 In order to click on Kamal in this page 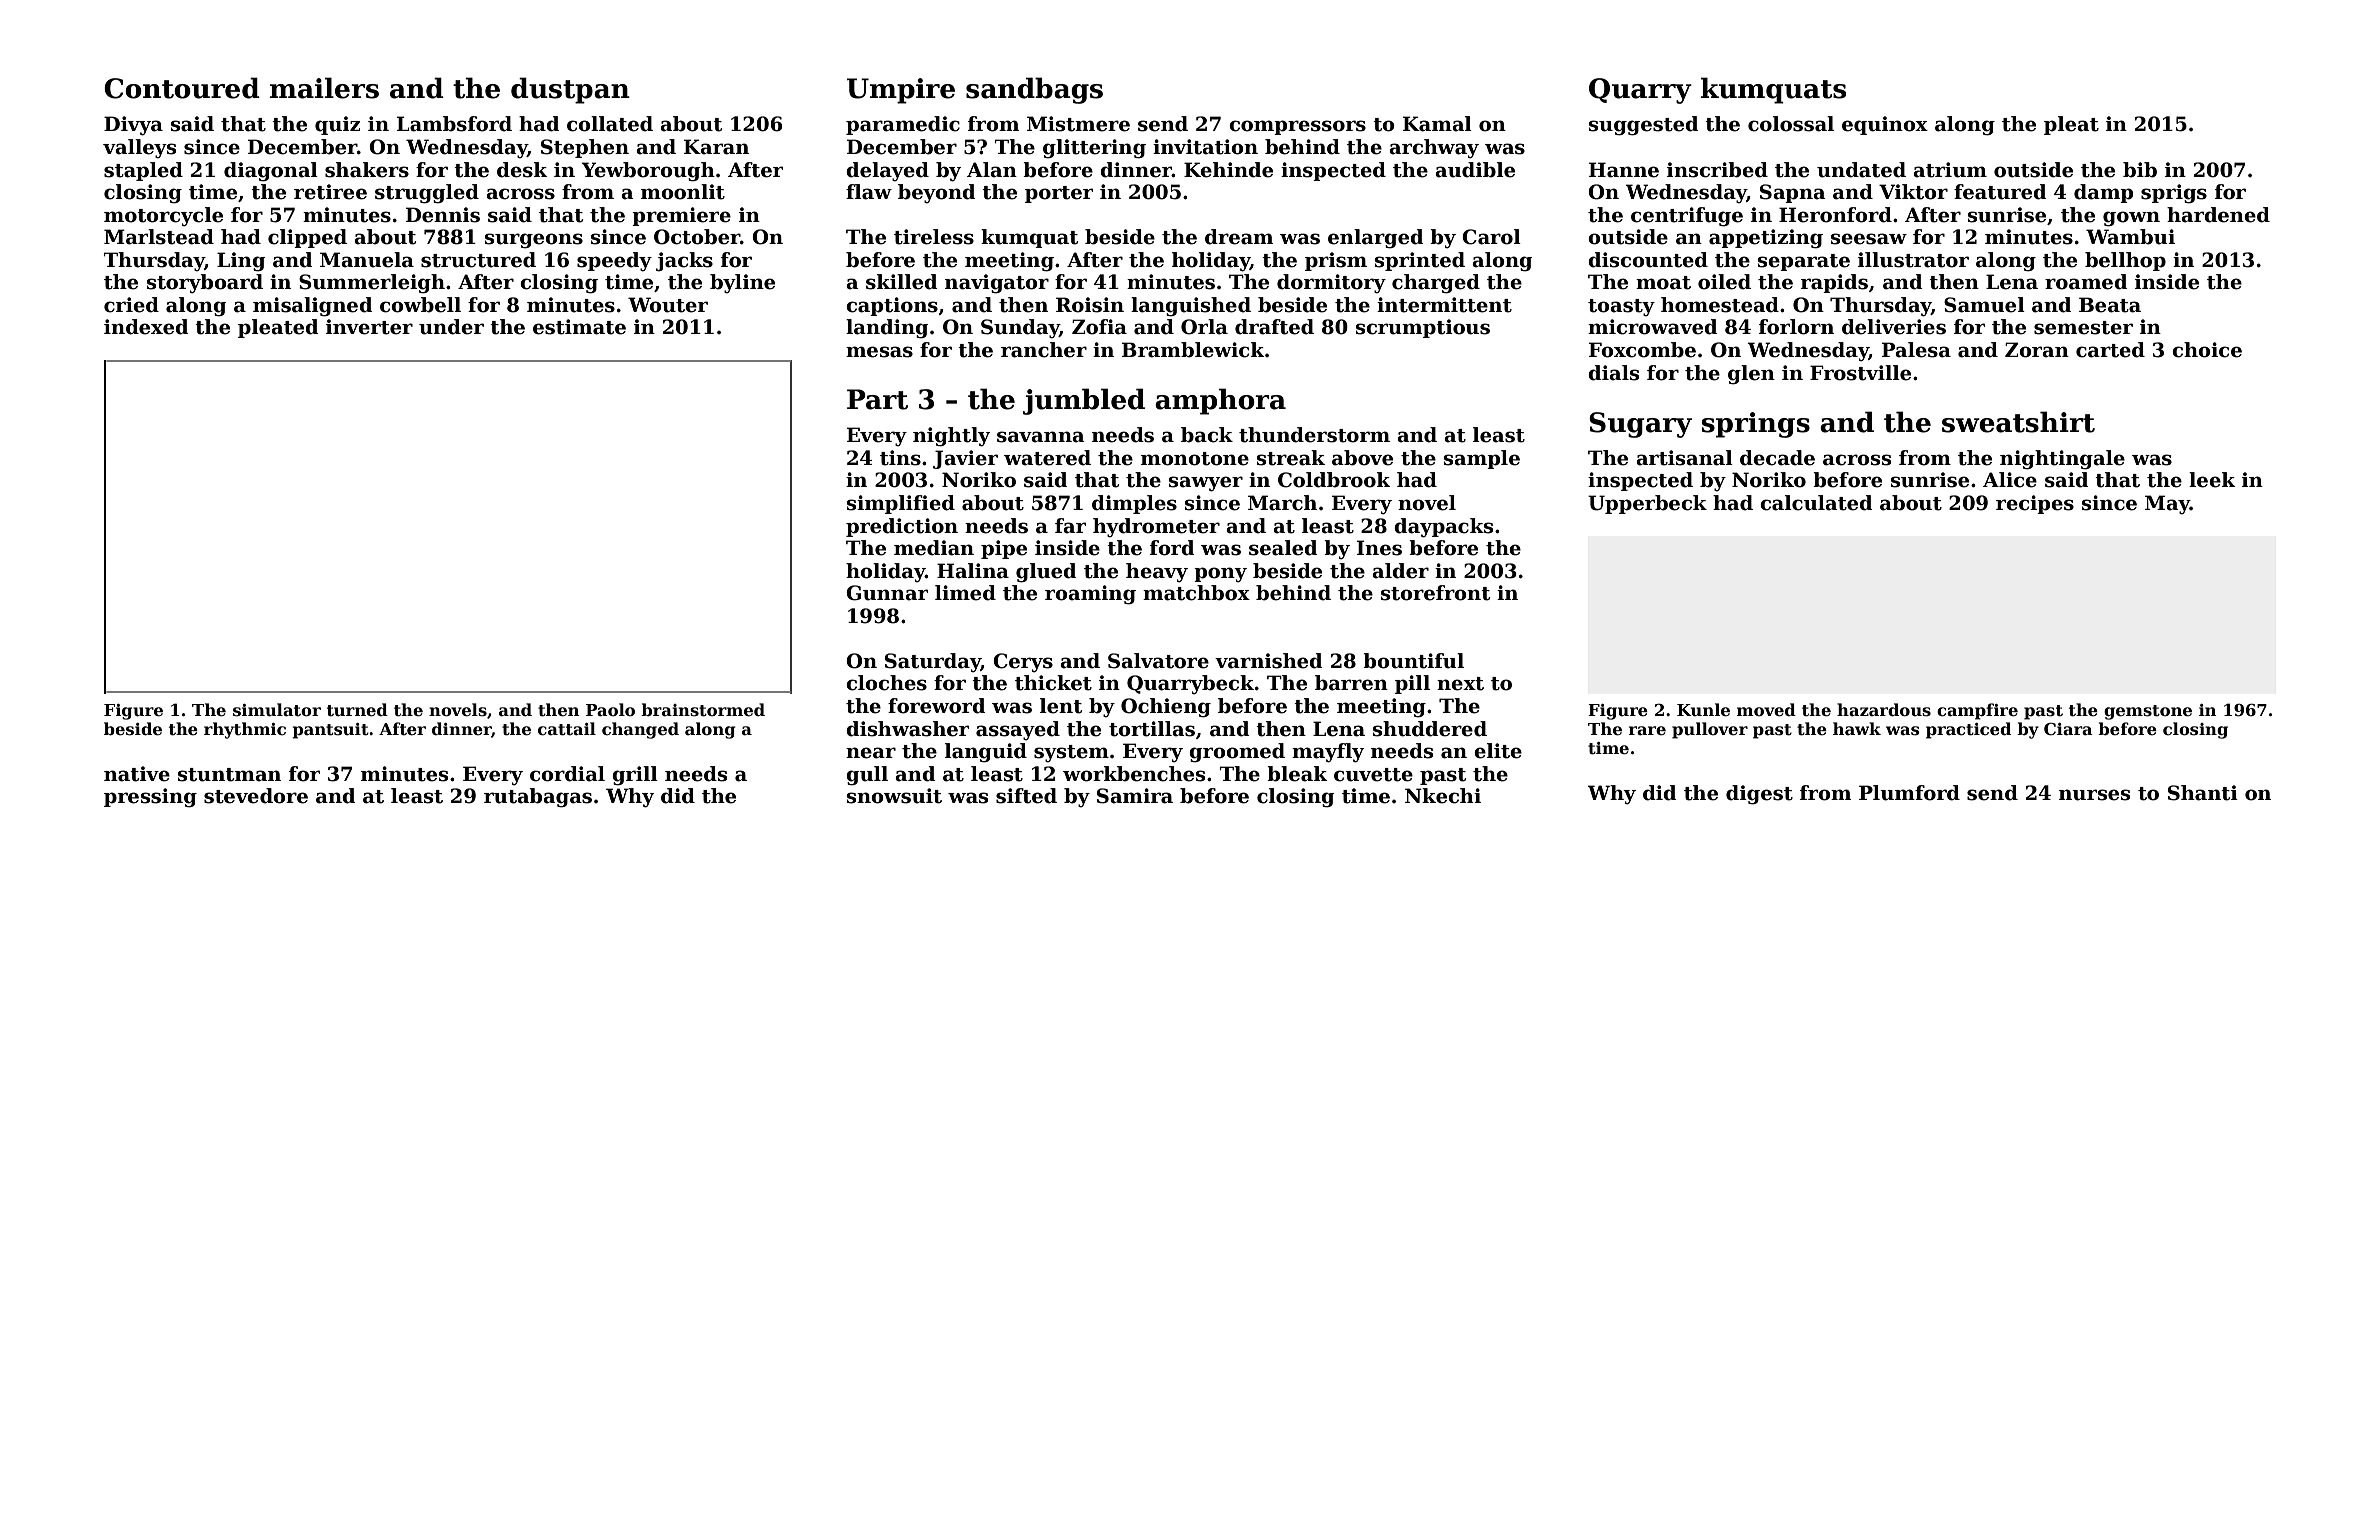, I will do `click(1437, 124)`.
